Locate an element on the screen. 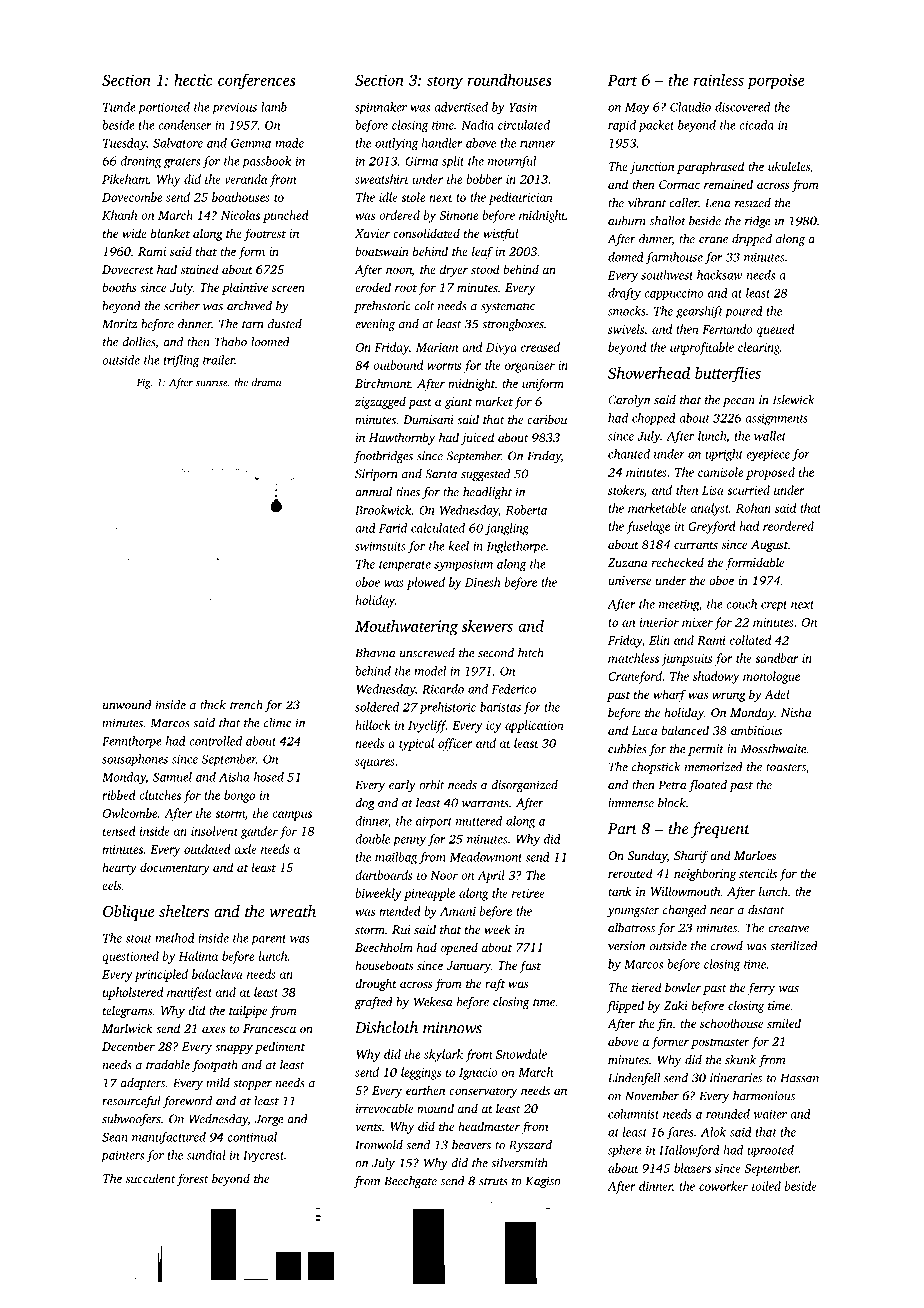 This screenshot has width=924, height=1308. sunrise is located at coordinates (211, 382).
